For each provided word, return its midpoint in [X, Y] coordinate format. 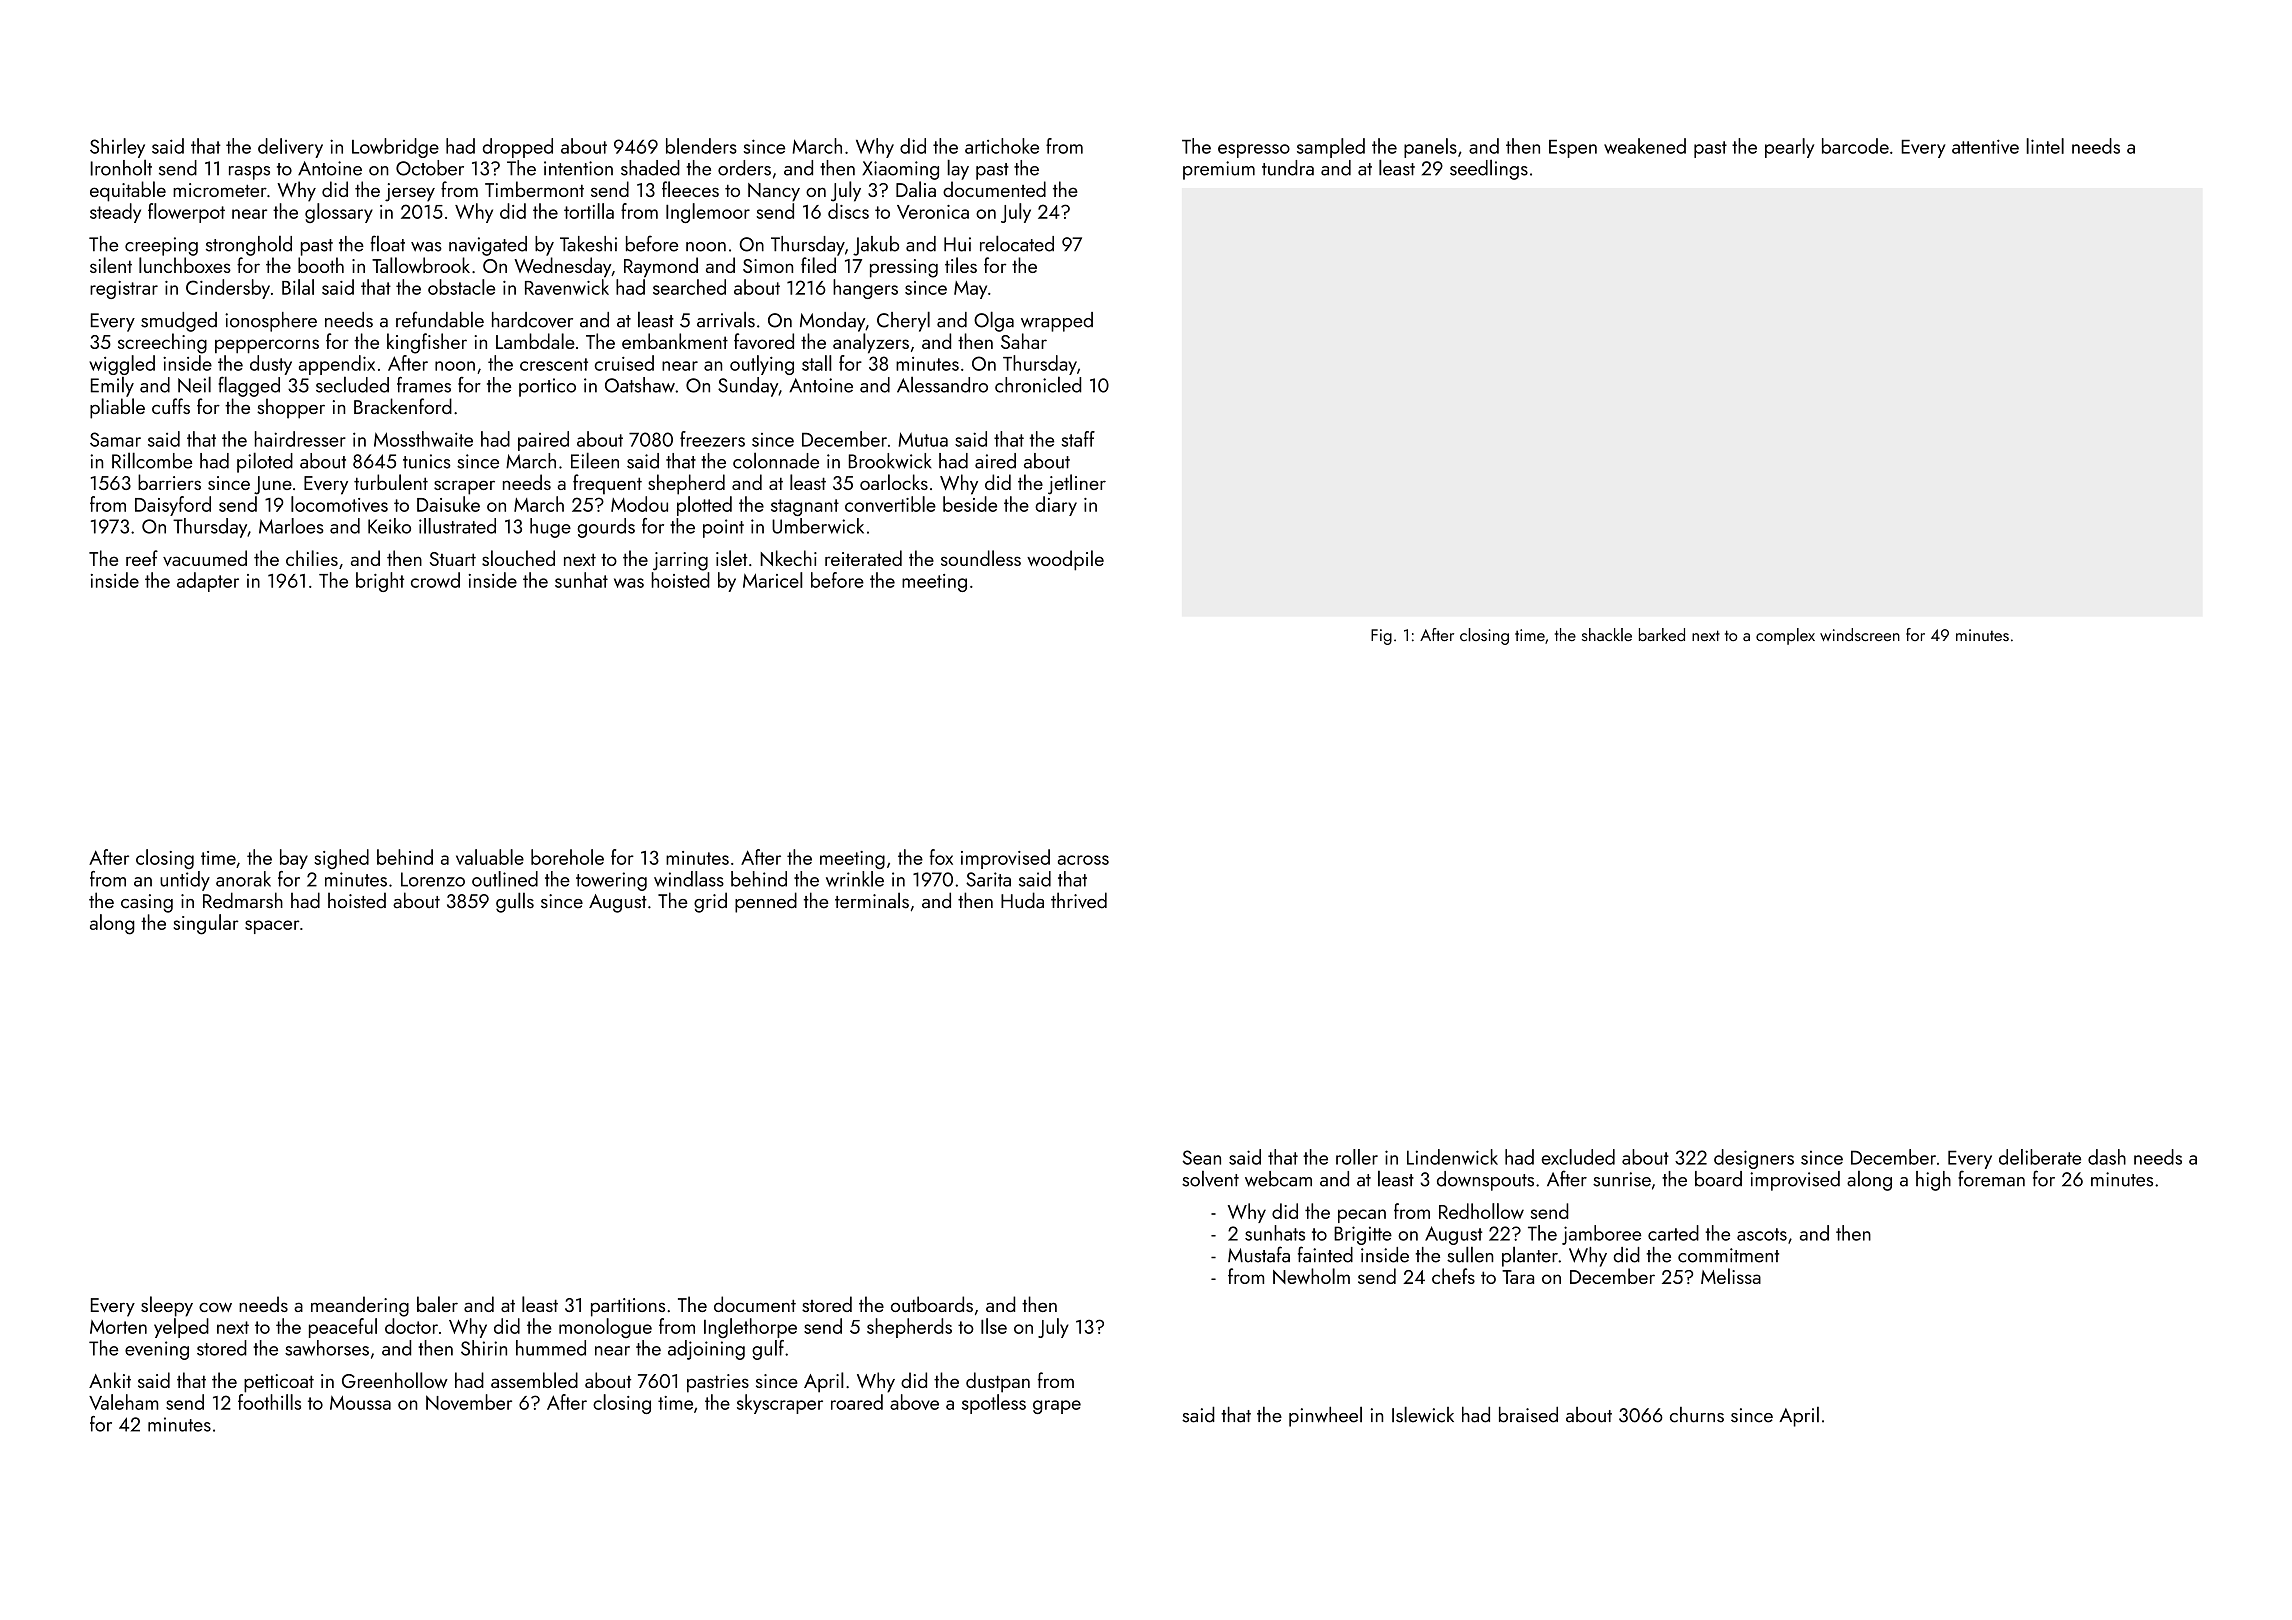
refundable [440, 319]
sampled [1331, 148]
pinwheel [1325, 1416]
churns [1697, 1415]
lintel [2045, 146]
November [469, 1402]
